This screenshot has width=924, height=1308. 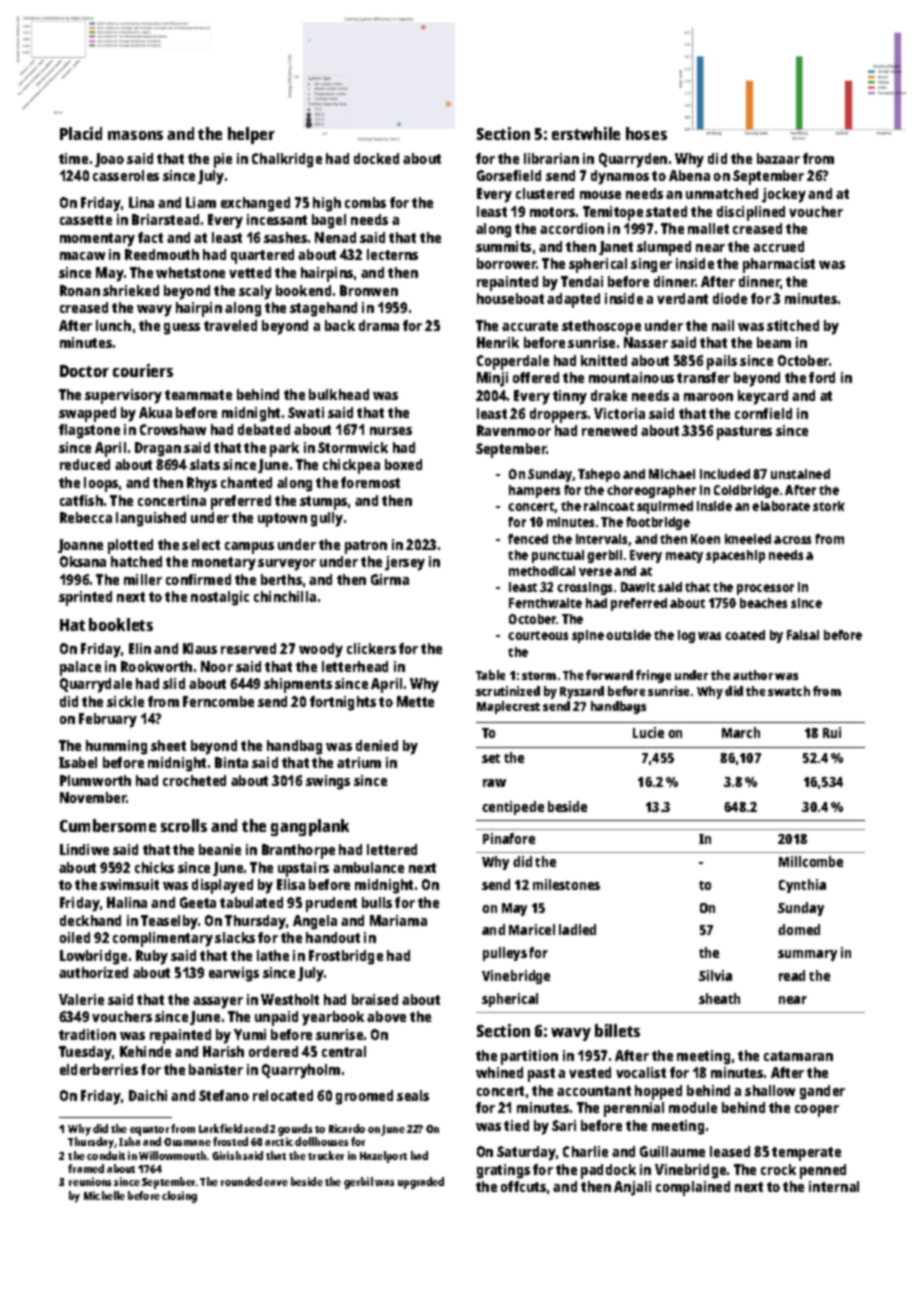 I want to click on framed, so click(x=86, y=1168).
